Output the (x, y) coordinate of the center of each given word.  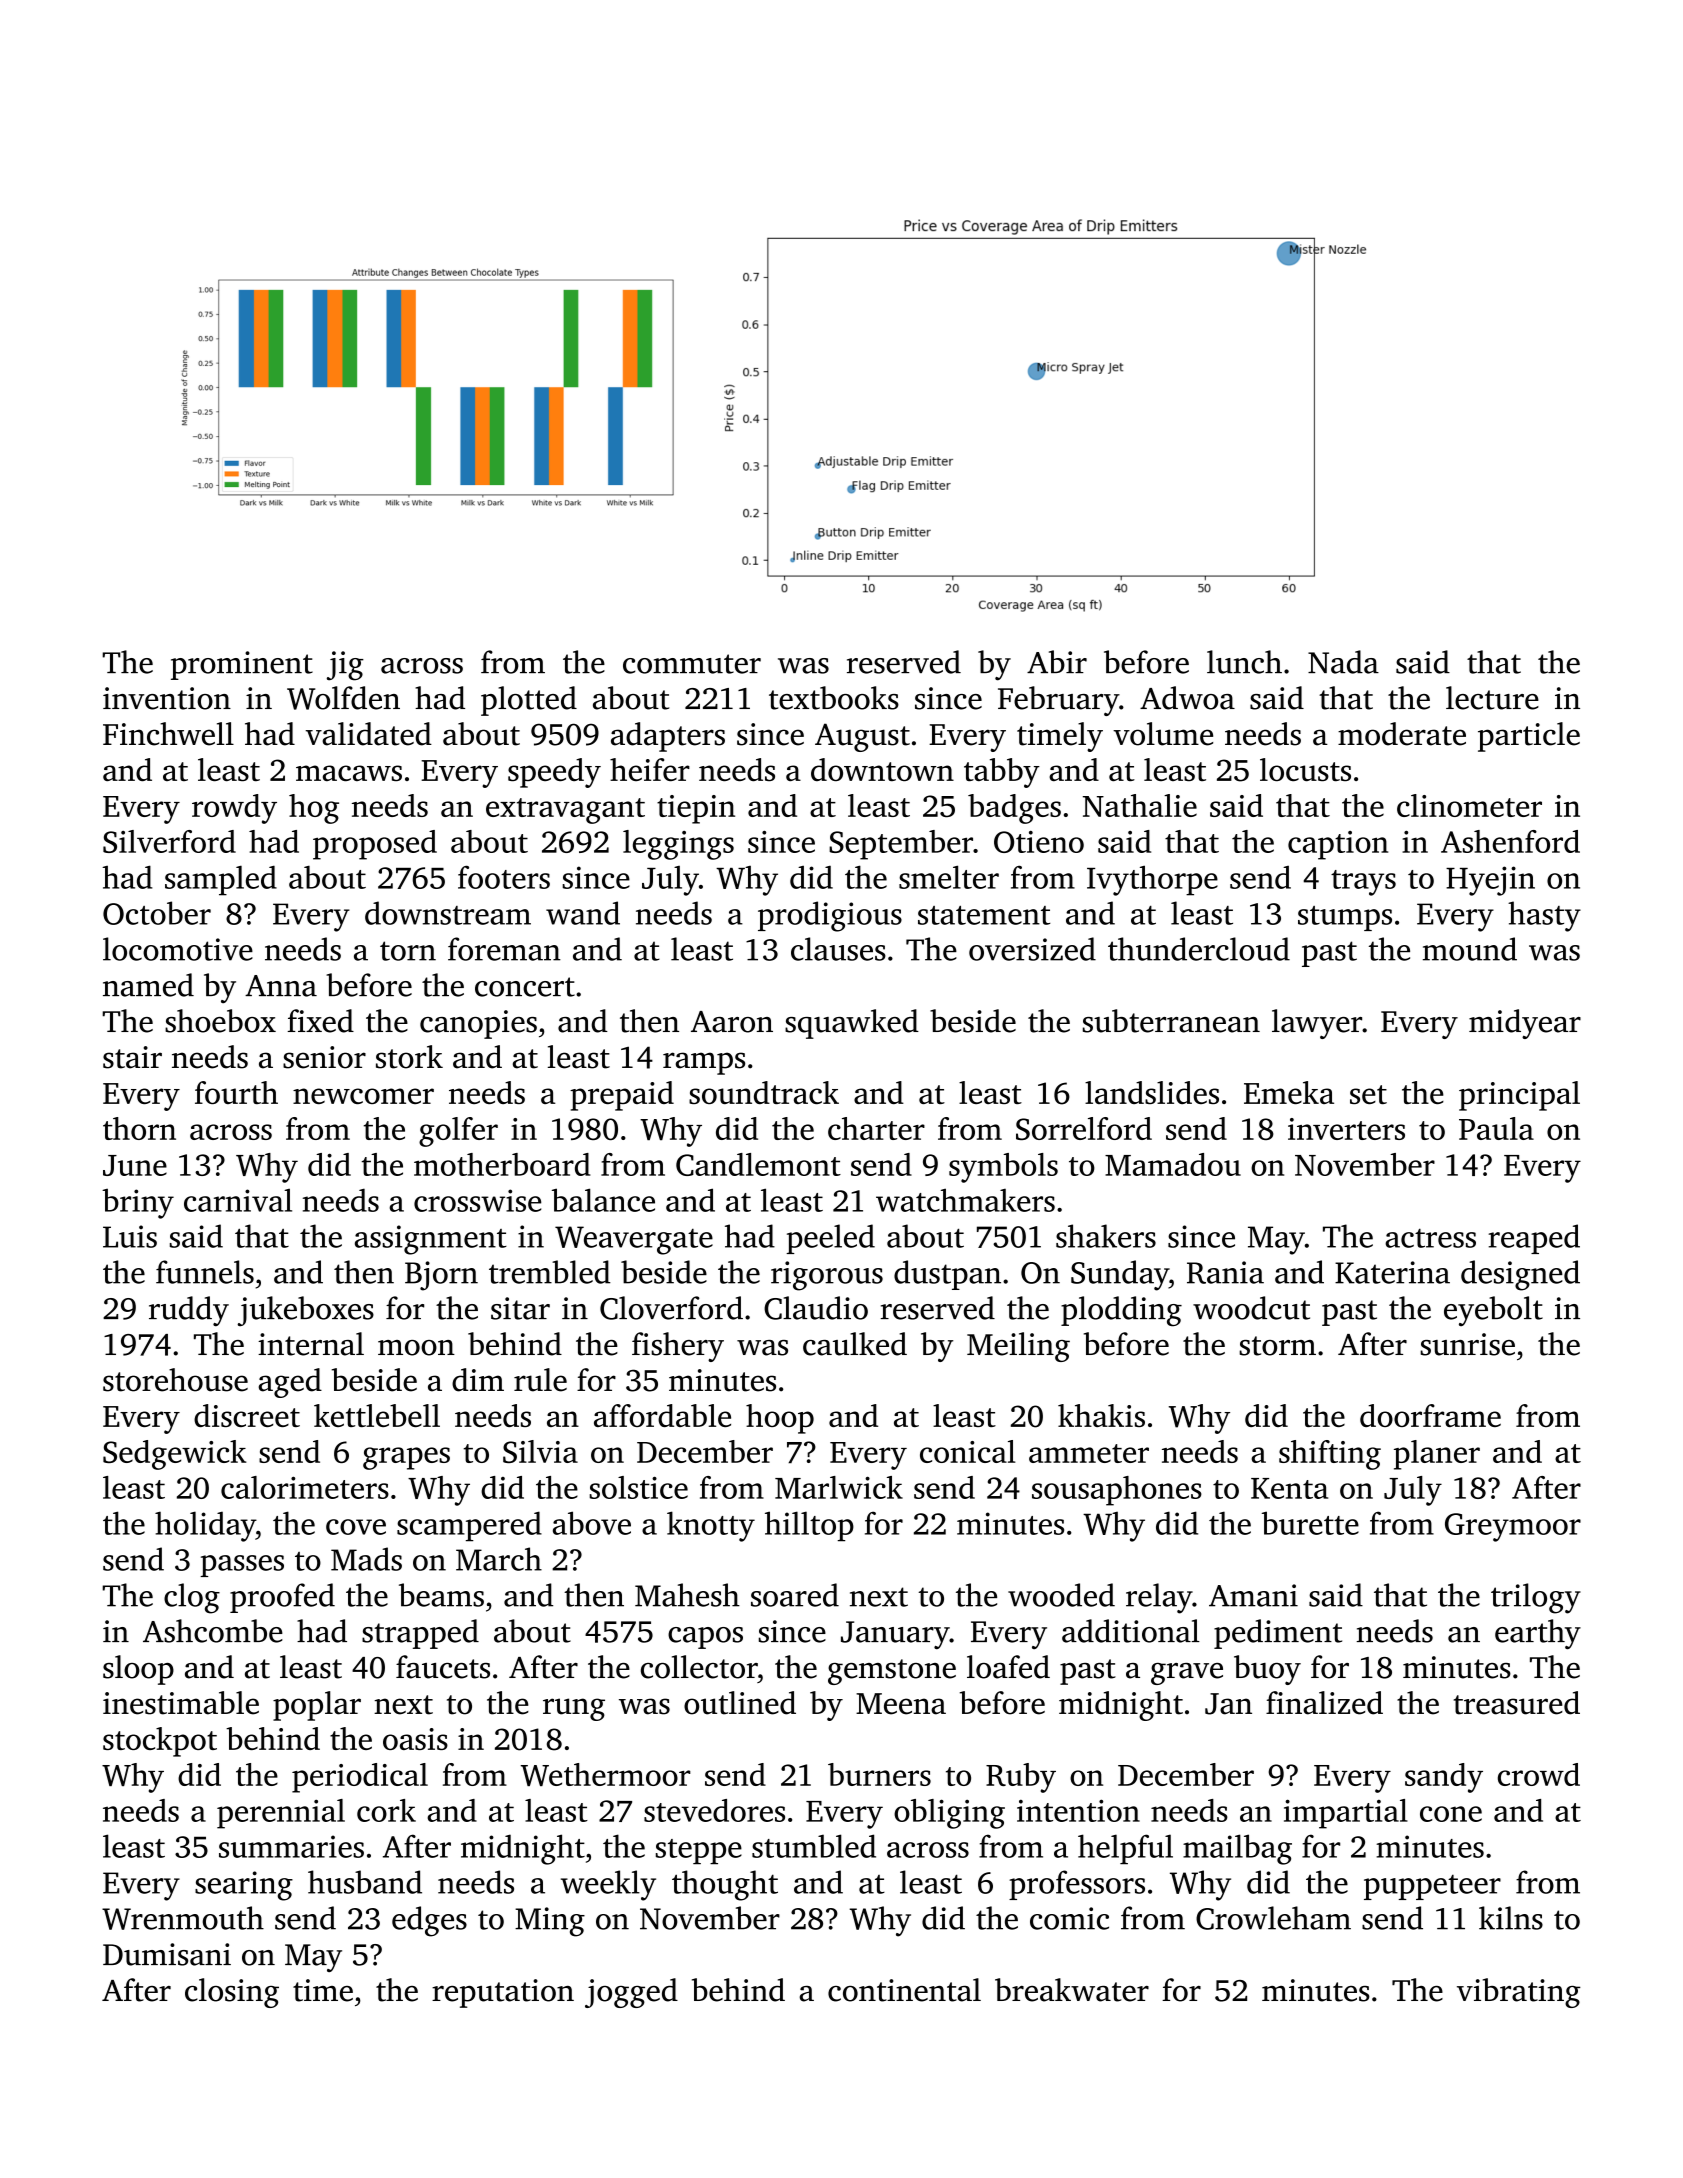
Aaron (732, 1022)
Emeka (1289, 1092)
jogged (631, 1993)
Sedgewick (175, 1455)
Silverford (169, 841)
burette (1310, 1523)
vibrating (1519, 1993)
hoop (780, 1419)
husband (365, 1882)
